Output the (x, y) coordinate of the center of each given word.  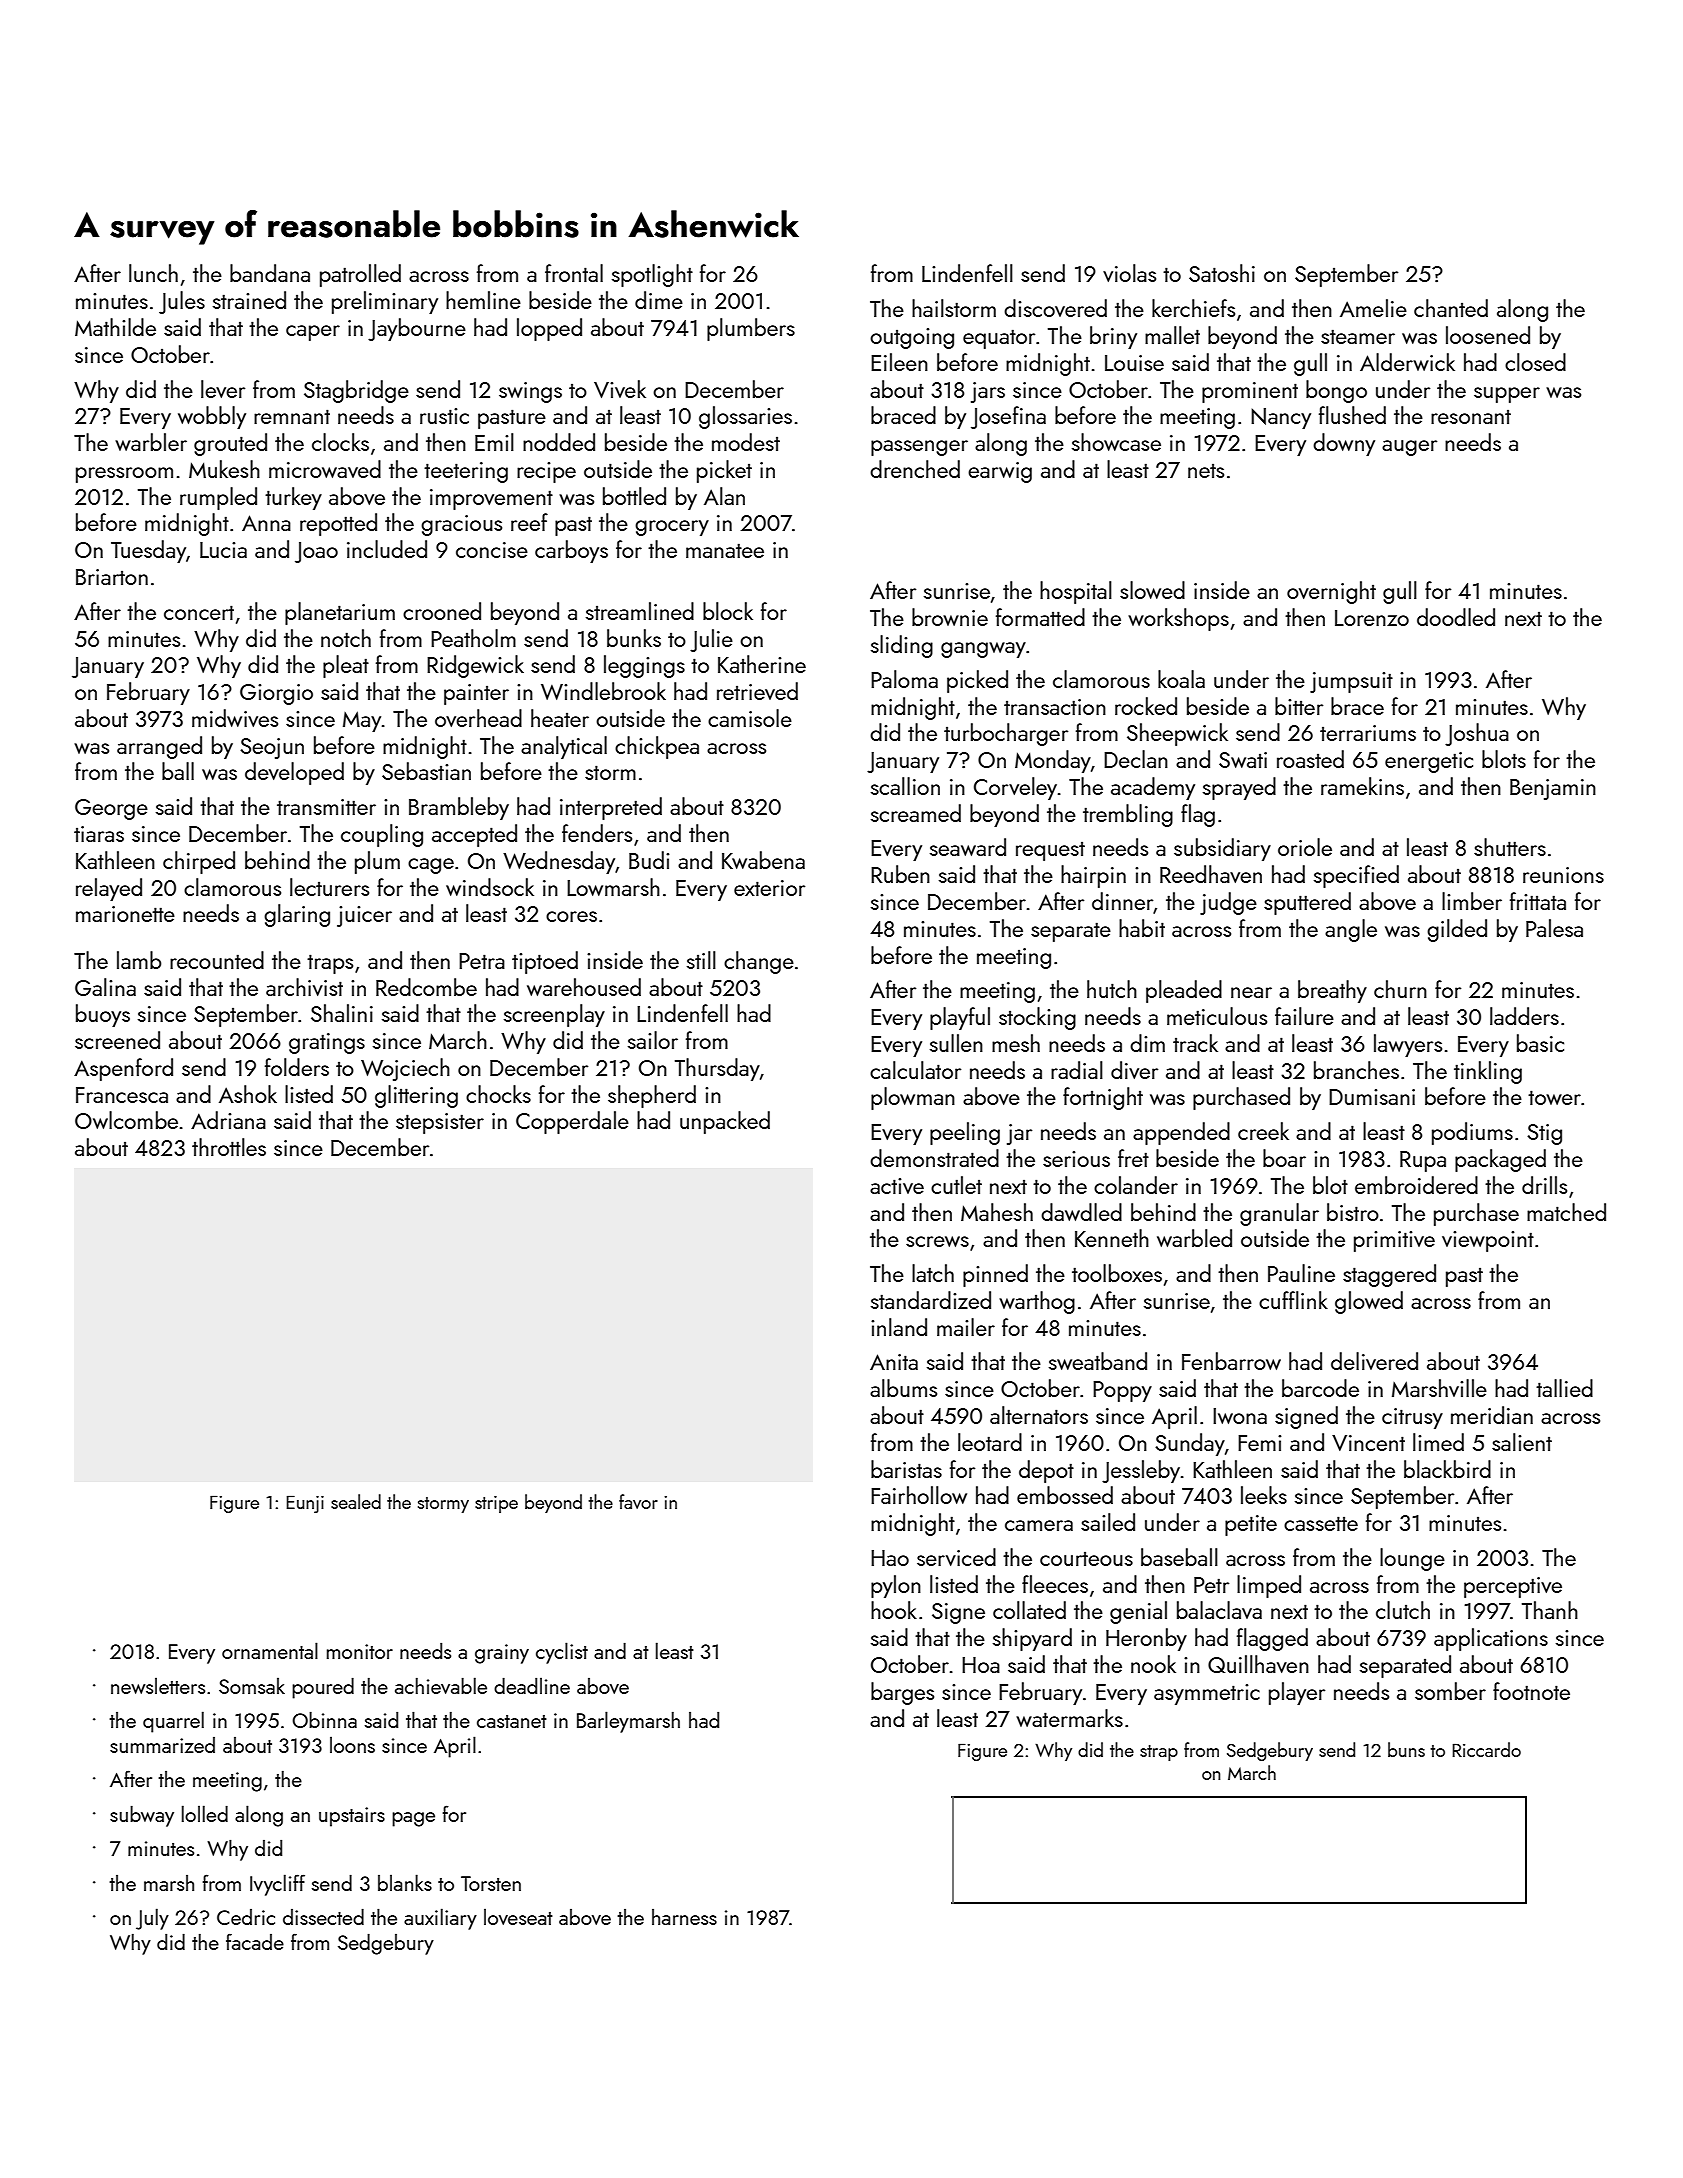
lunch (153, 273)
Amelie (1373, 308)
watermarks (1069, 1718)
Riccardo (1486, 1749)
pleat (346, 666)
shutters (1510, 847)
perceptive (1513, 1587)
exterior (769, 888)
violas (1129, 273)
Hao (890, 1558)
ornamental (270, 1650)
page (413, 1819)
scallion (905, 786)
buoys (103, 1015)
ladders (1524, 1016)
